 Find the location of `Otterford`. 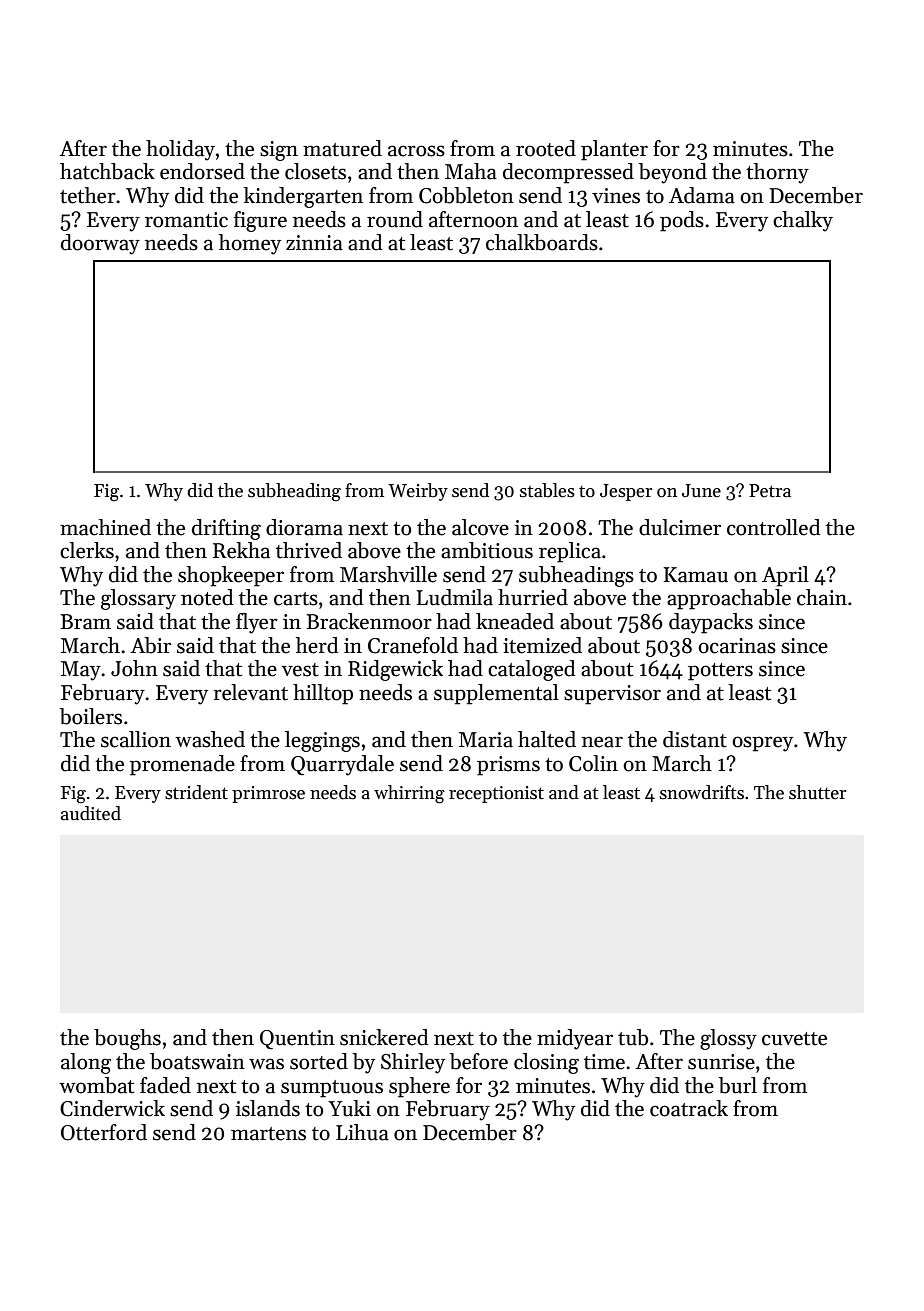

Otterford is located at coordinates (104, 1132).
